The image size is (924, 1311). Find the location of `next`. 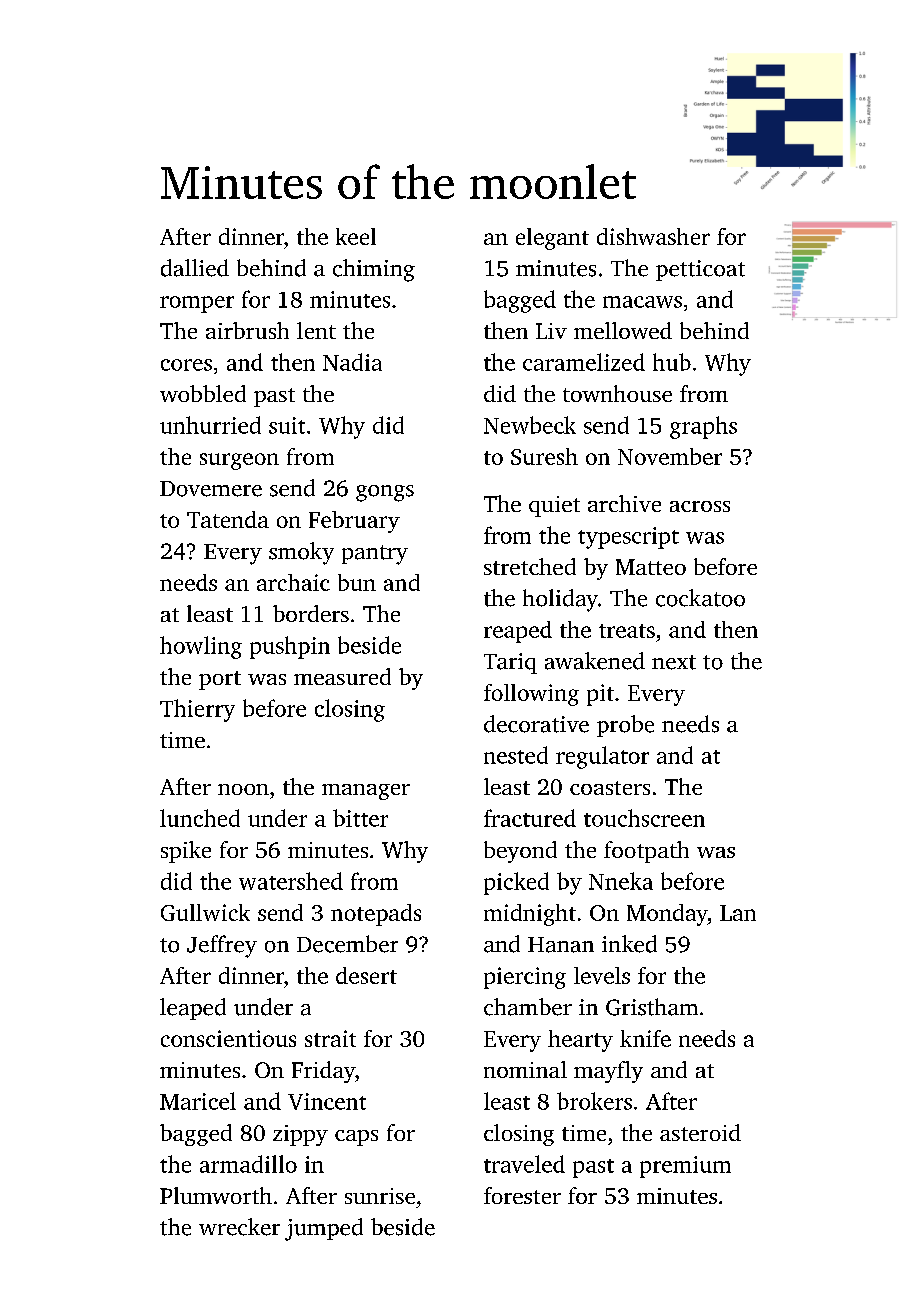

next is located at coordinates (674, 662).
